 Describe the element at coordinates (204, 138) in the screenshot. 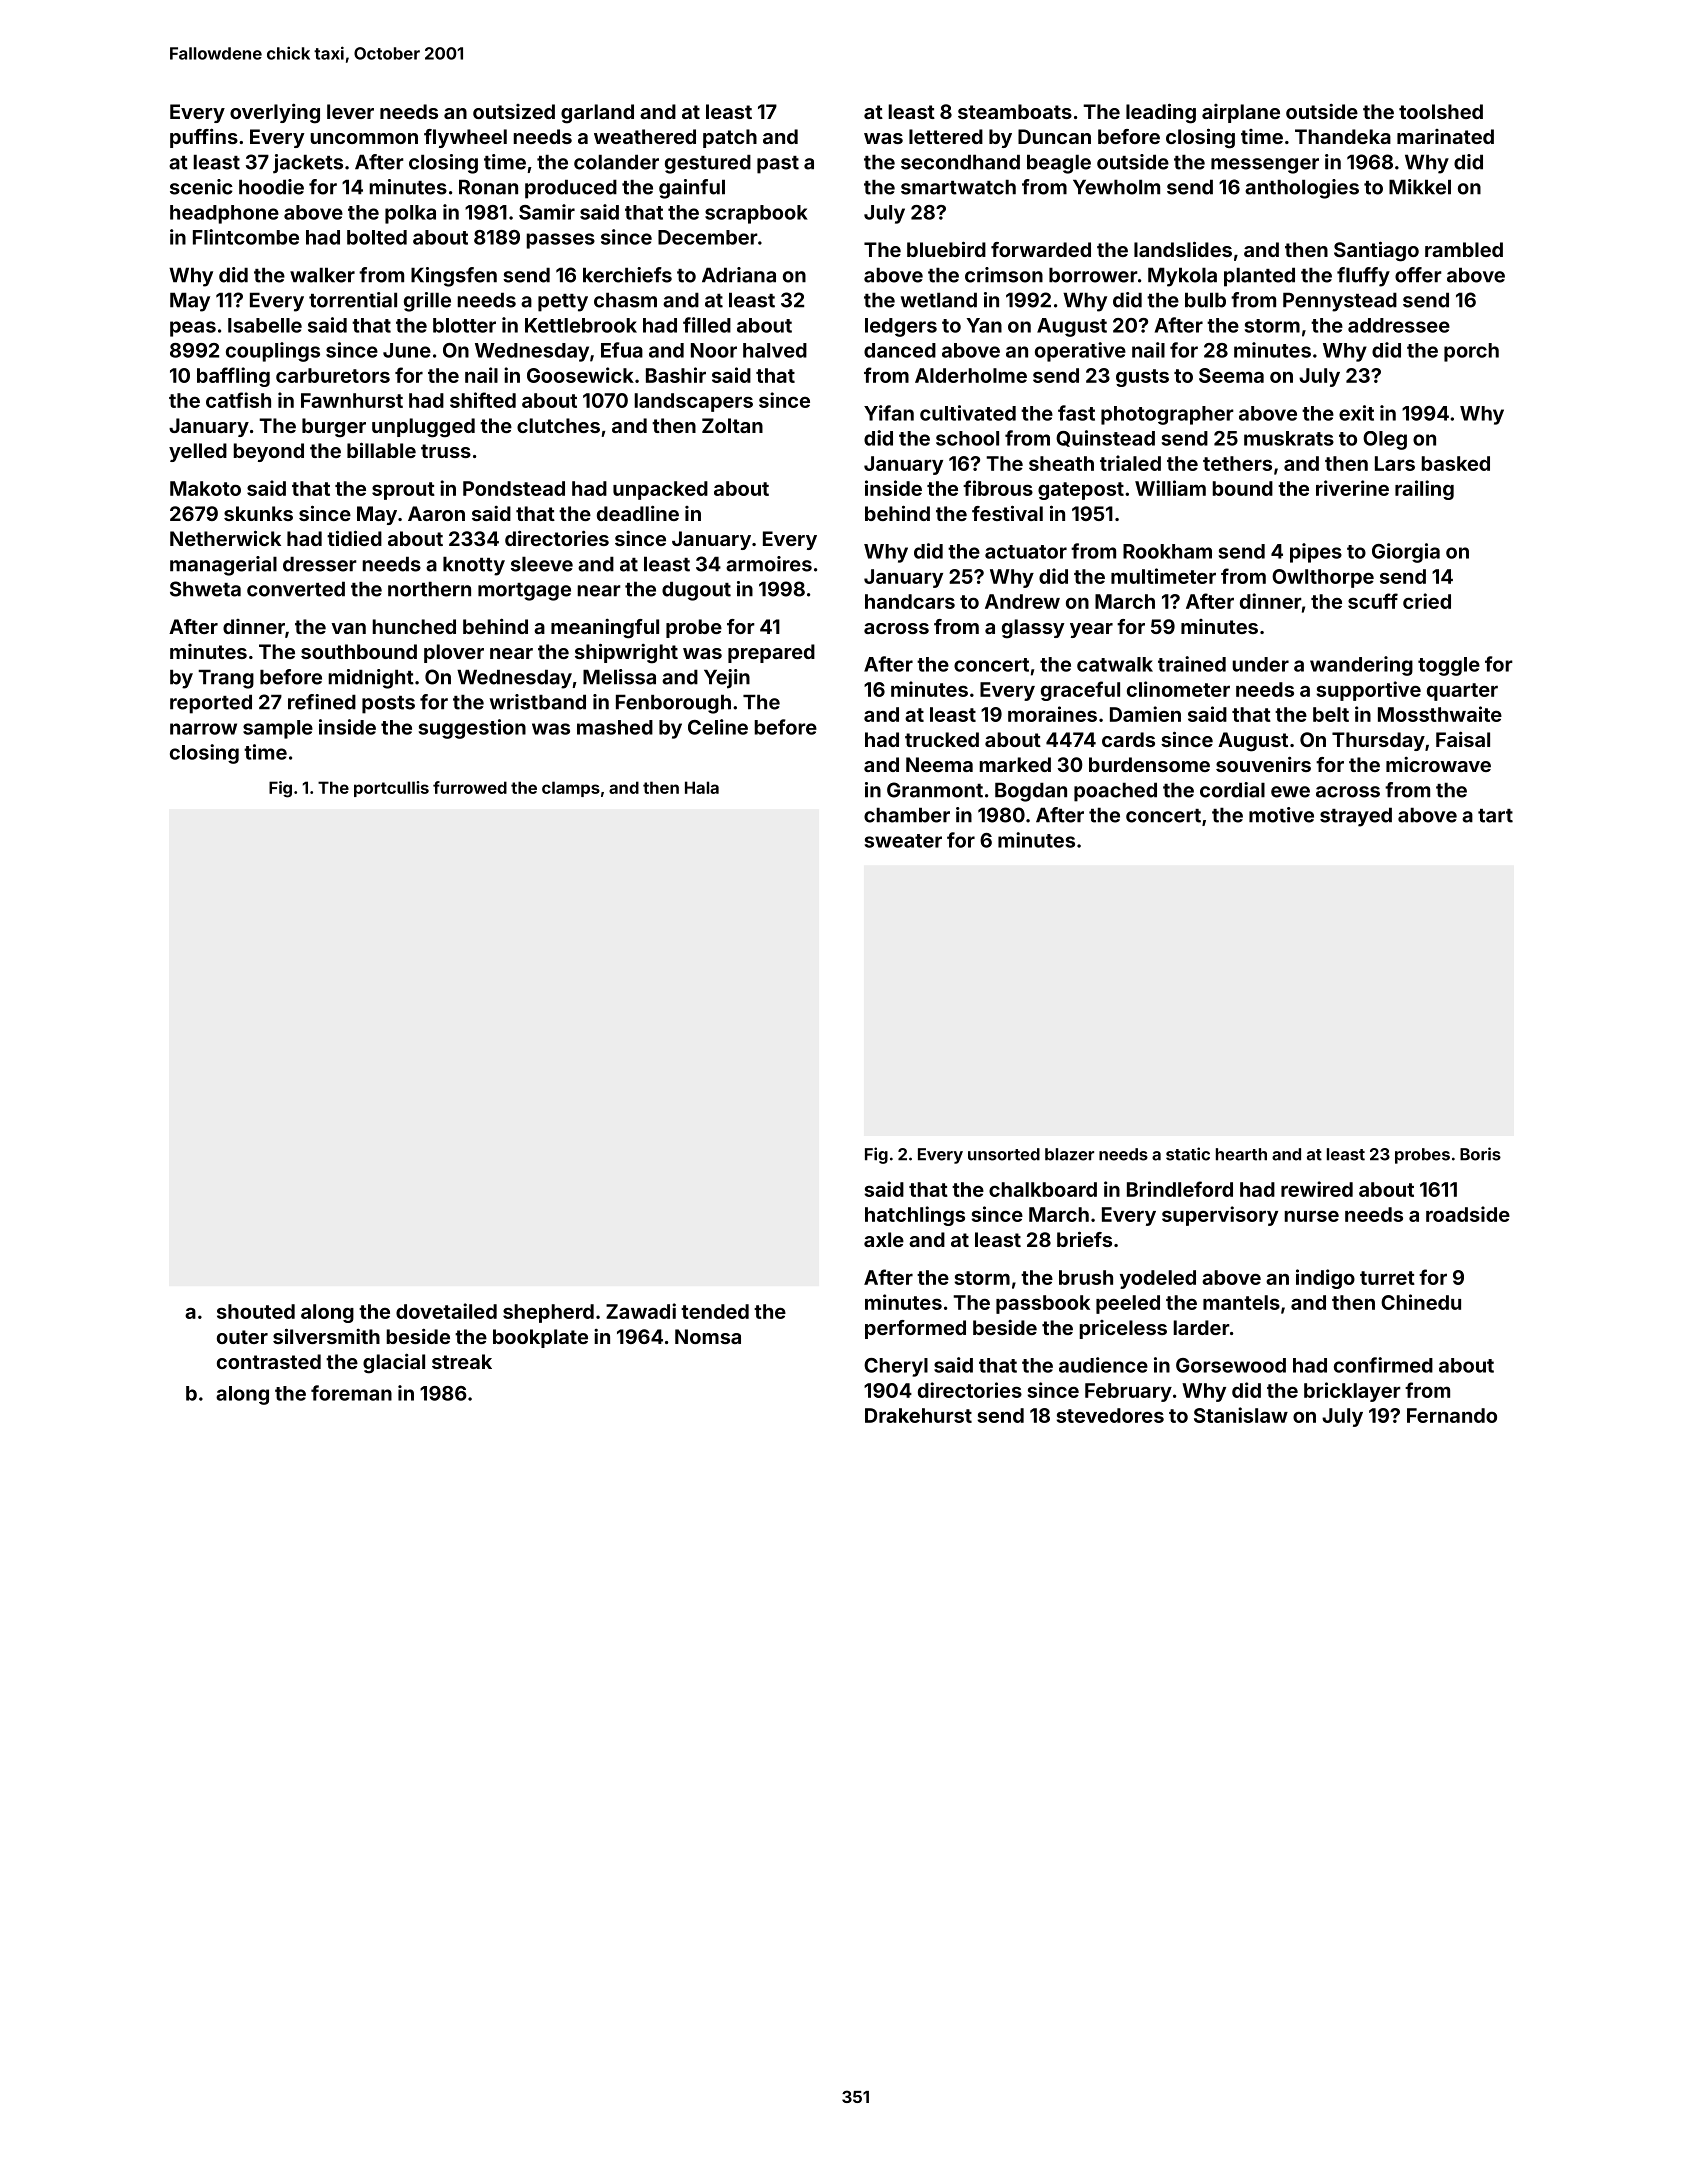

I see `puffins` at that location.
